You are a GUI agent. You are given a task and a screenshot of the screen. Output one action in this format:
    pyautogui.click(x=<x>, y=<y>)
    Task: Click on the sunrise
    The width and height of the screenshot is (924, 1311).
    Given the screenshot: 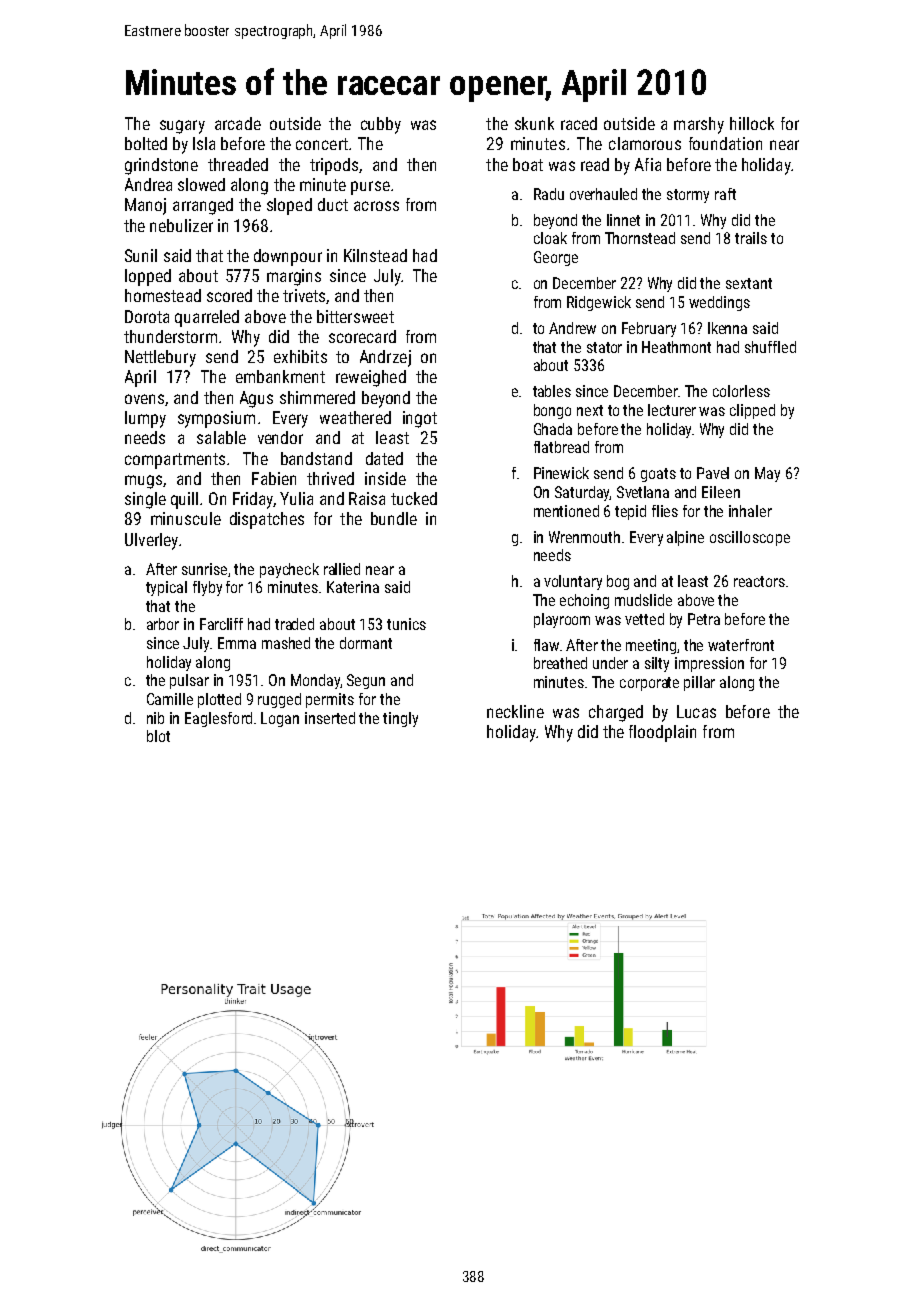 What is the action you would take?
    pyautogui.click(x=204, y=569)
